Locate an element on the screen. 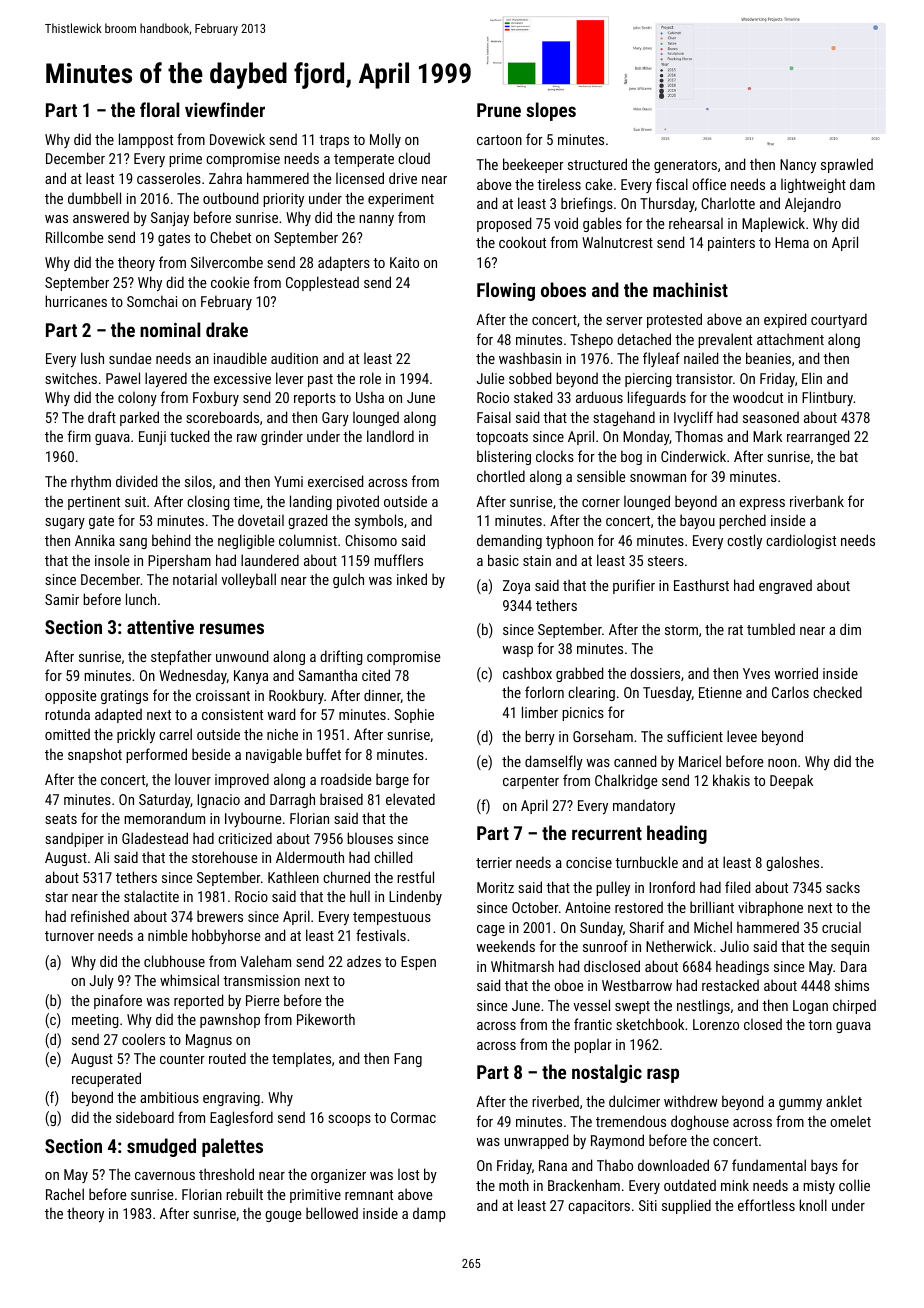 The width and height of the screenshot is (924, 1308). grabbed is located at coordinates (579, 674).
